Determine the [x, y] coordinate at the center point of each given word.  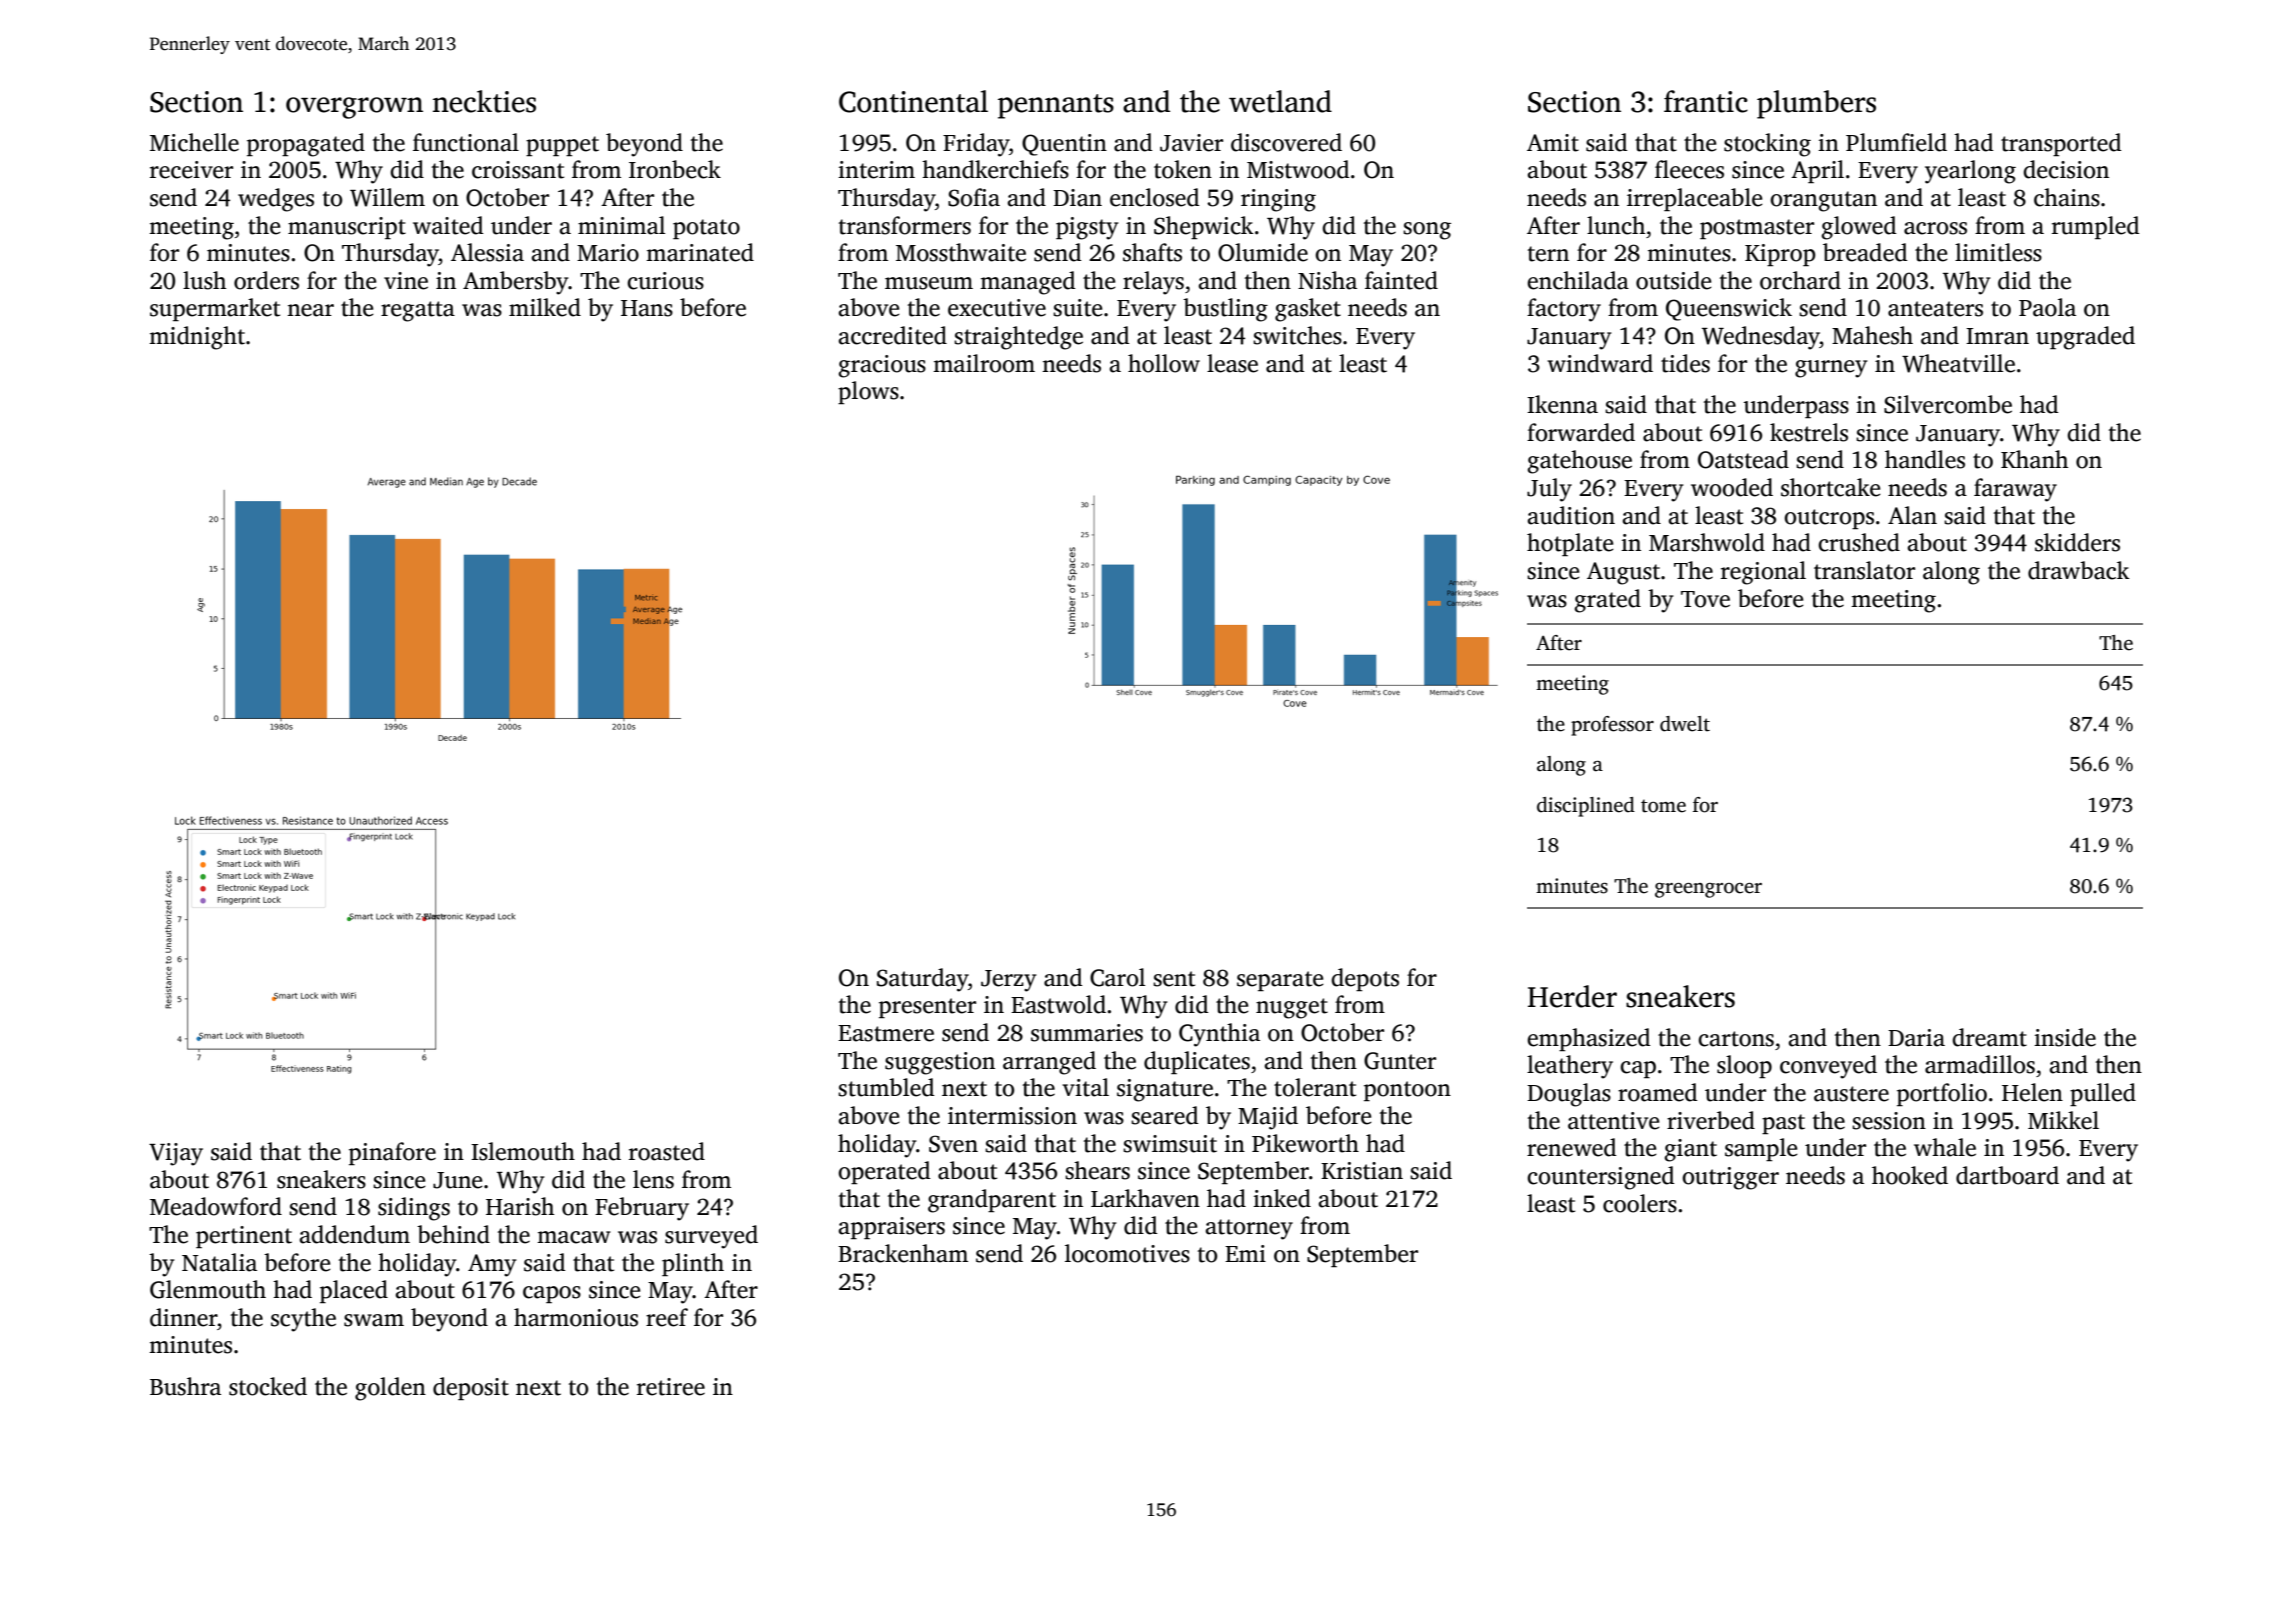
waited [448, 225]
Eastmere [886, 1033]
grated [1608, 601]
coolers [1640, 1203]
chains [2067, 197]
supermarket [215, 309]
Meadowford [216, 1206]
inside [2065, 1037]
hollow [1164, 363]
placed [354, 1291]
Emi [1245, 1253]
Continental [913, 101]
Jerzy [1008, 981]
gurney [1831, 369]
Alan [1912, 515]
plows [868, 392]
